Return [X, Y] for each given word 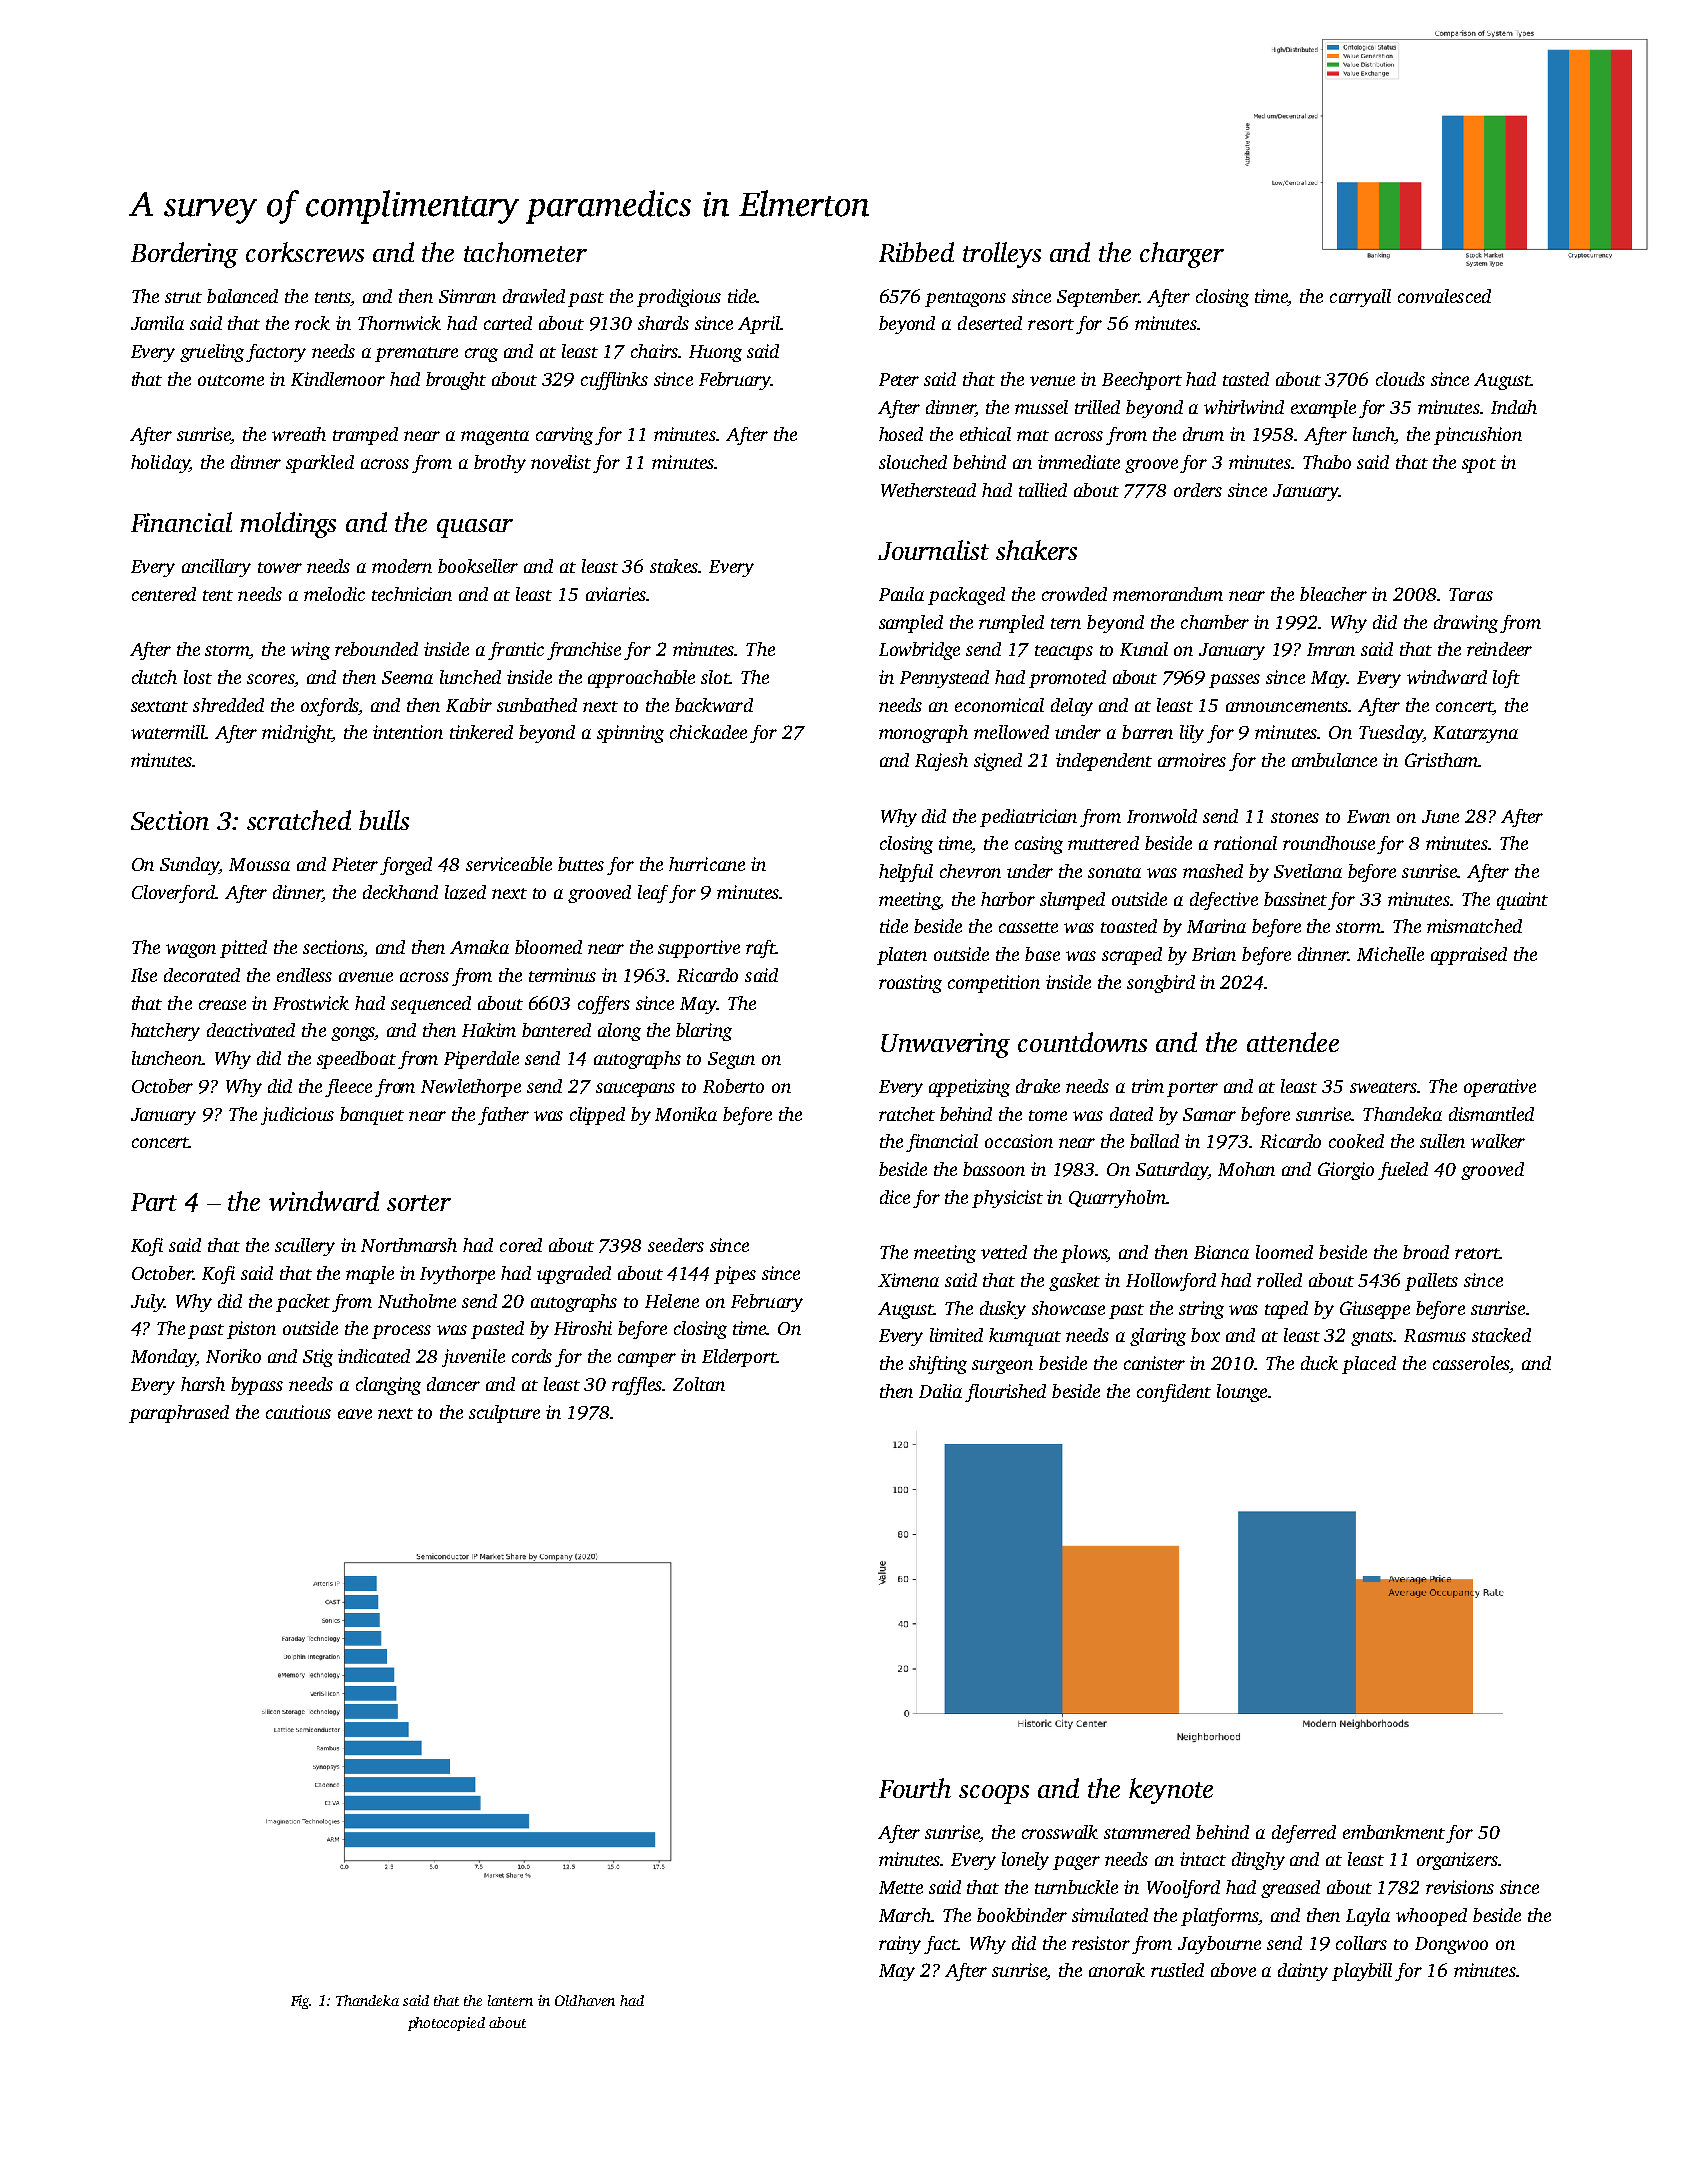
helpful [906, 873]
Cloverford [173, 894]
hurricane [707, 864]
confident [1174, 1393]
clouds [1400, 379]
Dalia [940, 1391]
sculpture [504, 1414]
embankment [1394, 1832]
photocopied [446, 2024]
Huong [715, 353]
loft [1506, 679]
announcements [1287, 706]
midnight [297, 734]
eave [355, 1414]
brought [456, 381]
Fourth [915, 1788]
